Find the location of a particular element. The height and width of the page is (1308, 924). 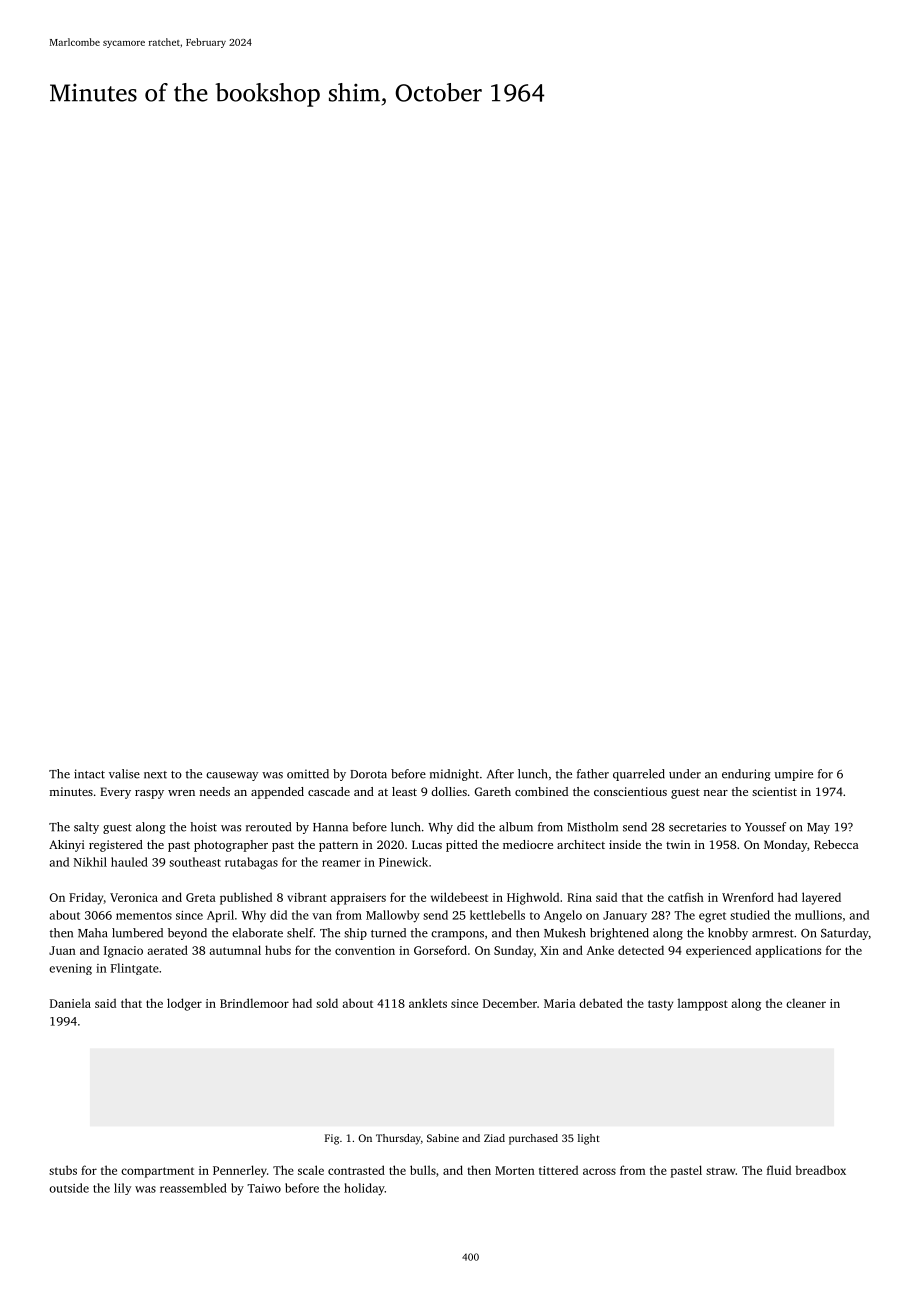

reassembled is located at coordinates (193, 1188).
